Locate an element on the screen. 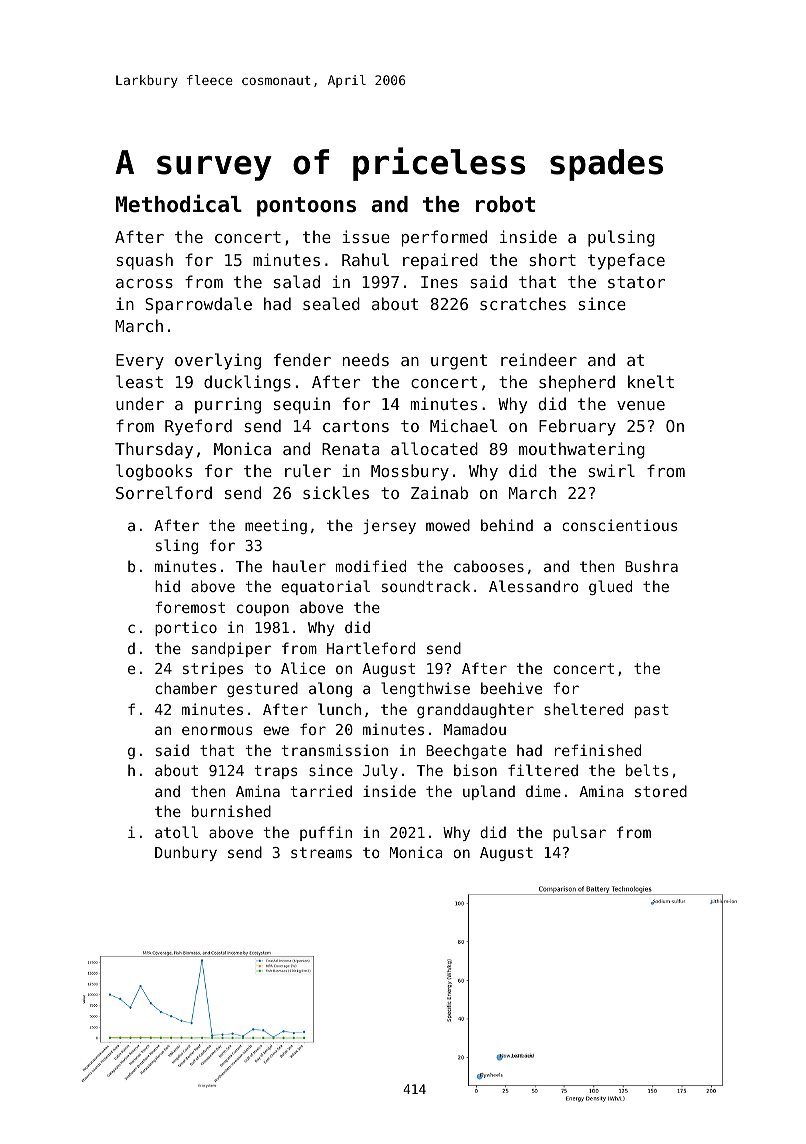 The width and height of the screenshot is (806, 1144). beehive is located at coordinates (511, 688).
